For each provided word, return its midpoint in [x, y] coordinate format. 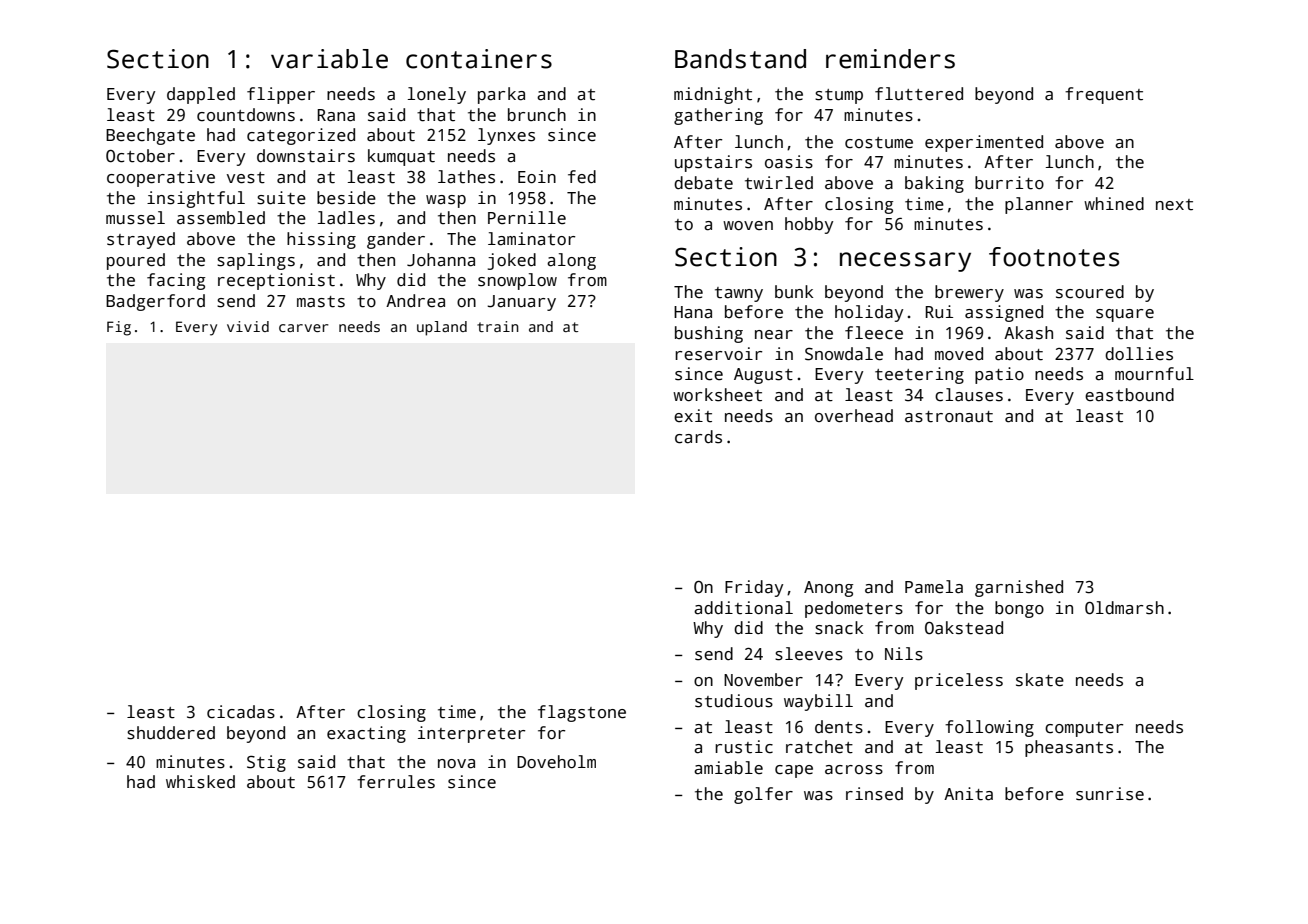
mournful [1154, 374]
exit [693, 416]
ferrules [396, 782]
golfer [763, 795]
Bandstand [740, 59]
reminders [890, 59]
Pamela [934, 587]
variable [329, 59]
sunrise [1110, 794]
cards [698, 437]
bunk [794, 292]
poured [136, 261]
